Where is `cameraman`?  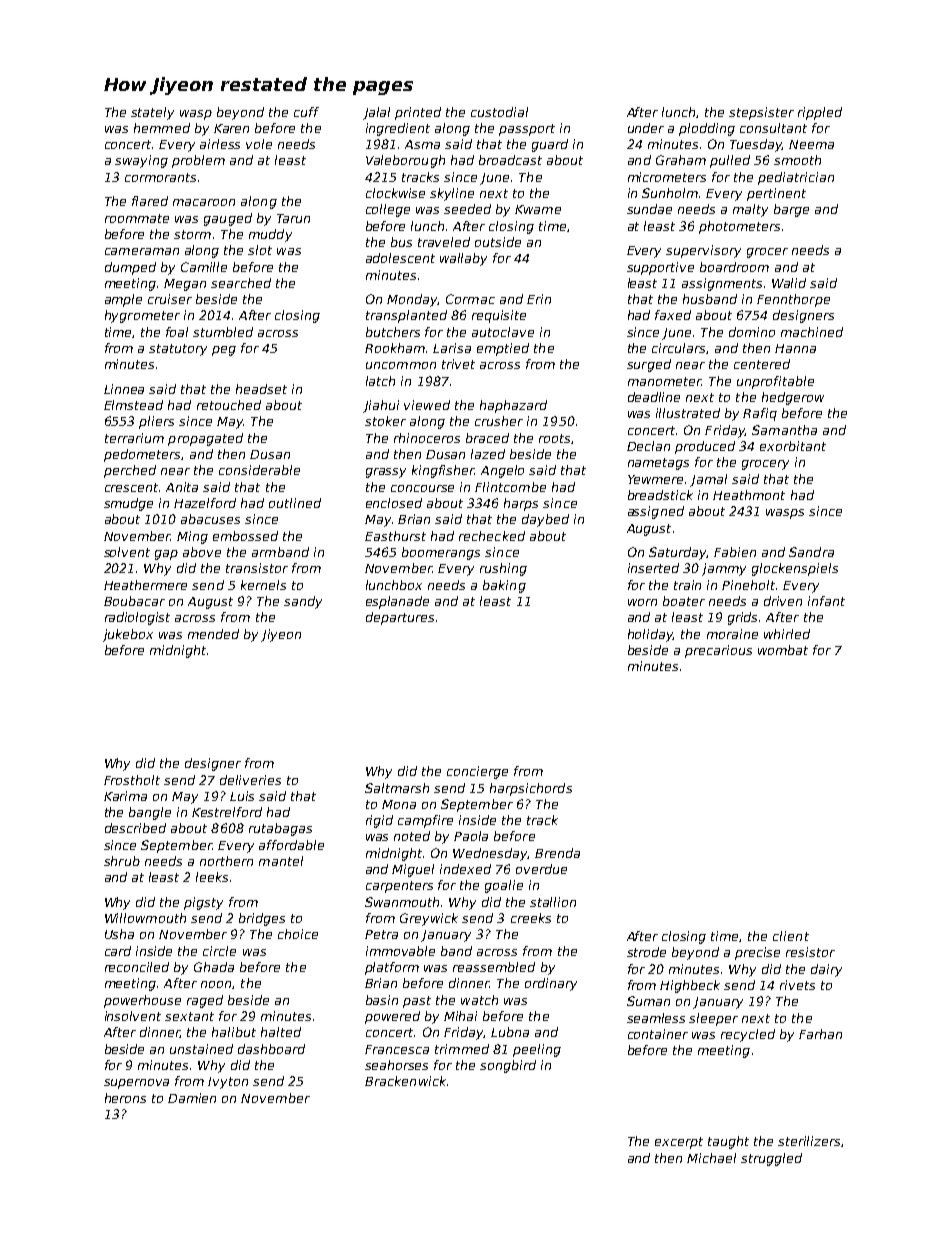 cameraman is located at coordinates (142, 251).
